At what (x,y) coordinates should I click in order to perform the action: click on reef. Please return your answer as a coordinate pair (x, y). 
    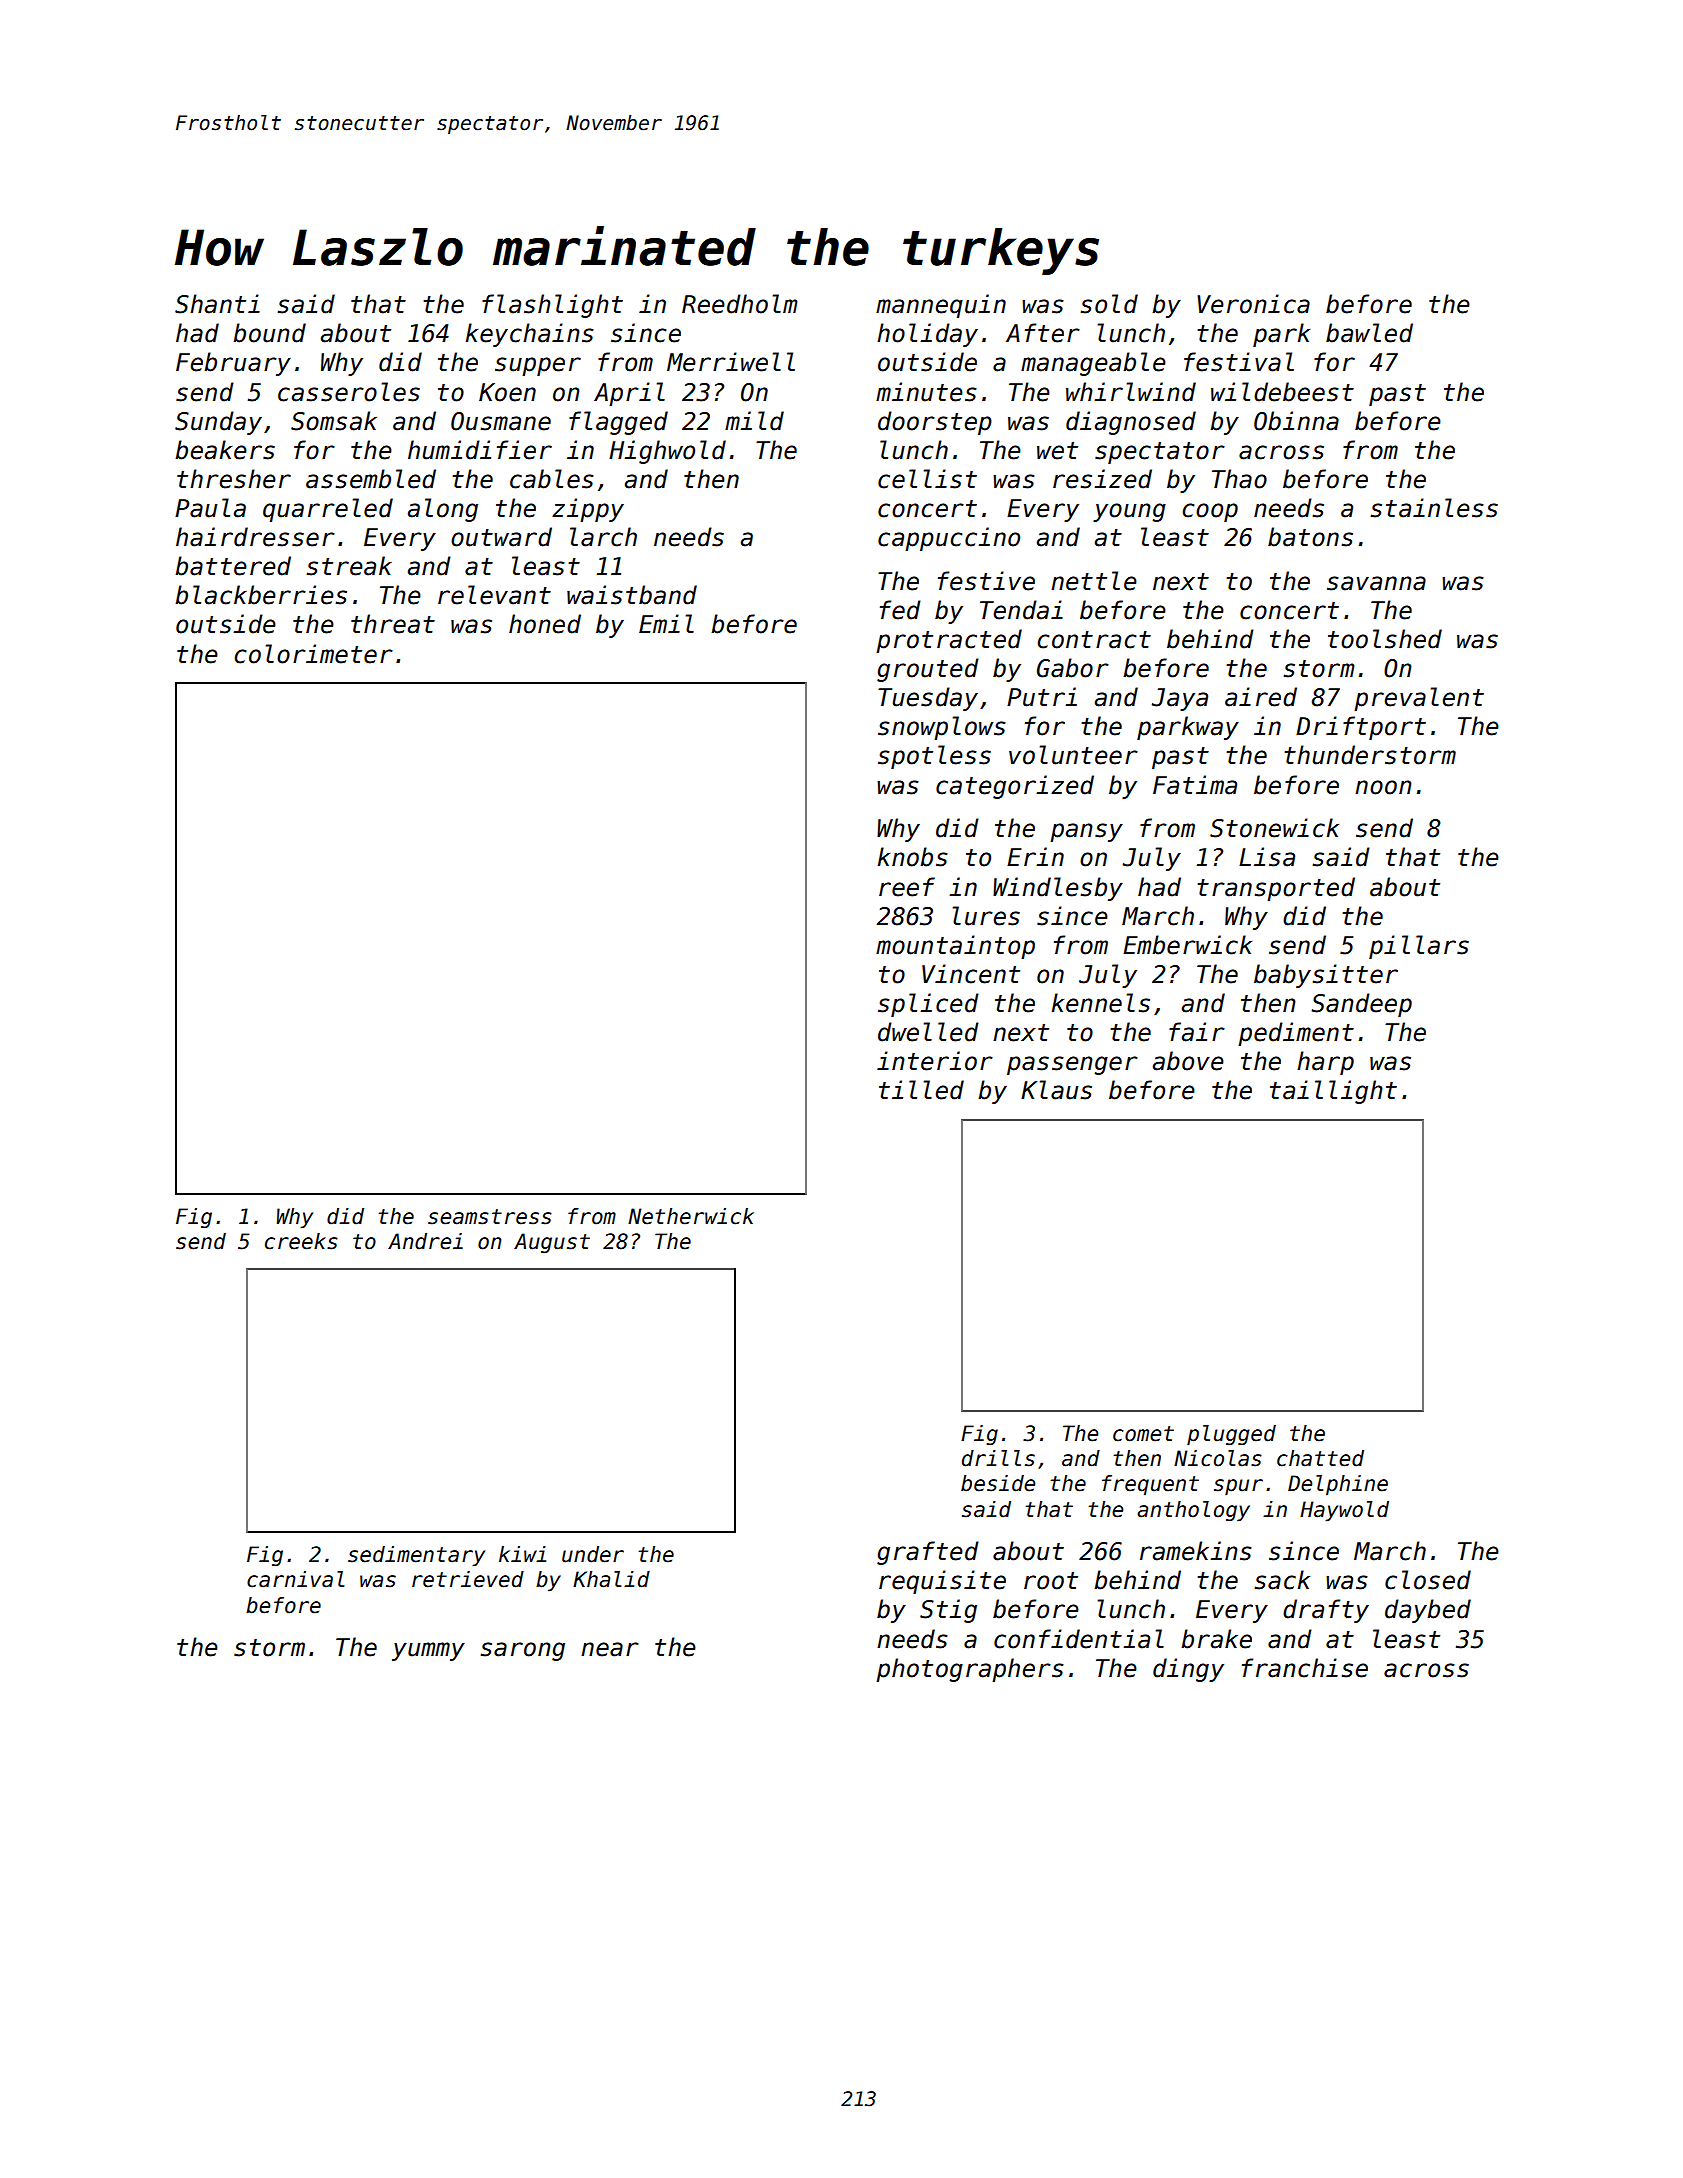
    Looking at the image, I should click on (907, 887).
